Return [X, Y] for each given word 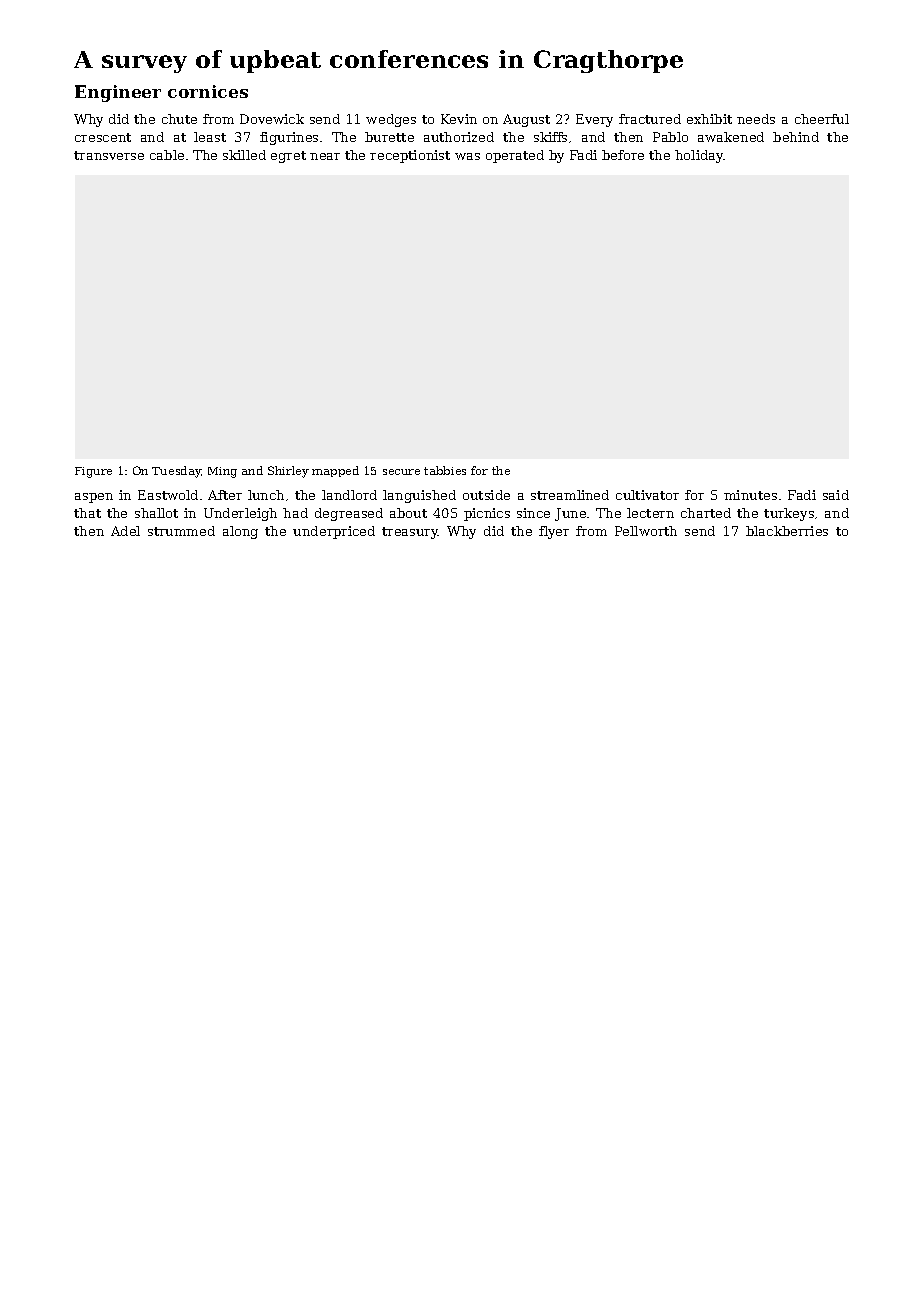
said [836, 495]
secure [401, 472]
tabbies [445, 470]
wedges [391, 120]
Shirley [288, 472]
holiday [699, 156]
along [240, 532]
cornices [208, 91]
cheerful [822, 119]
